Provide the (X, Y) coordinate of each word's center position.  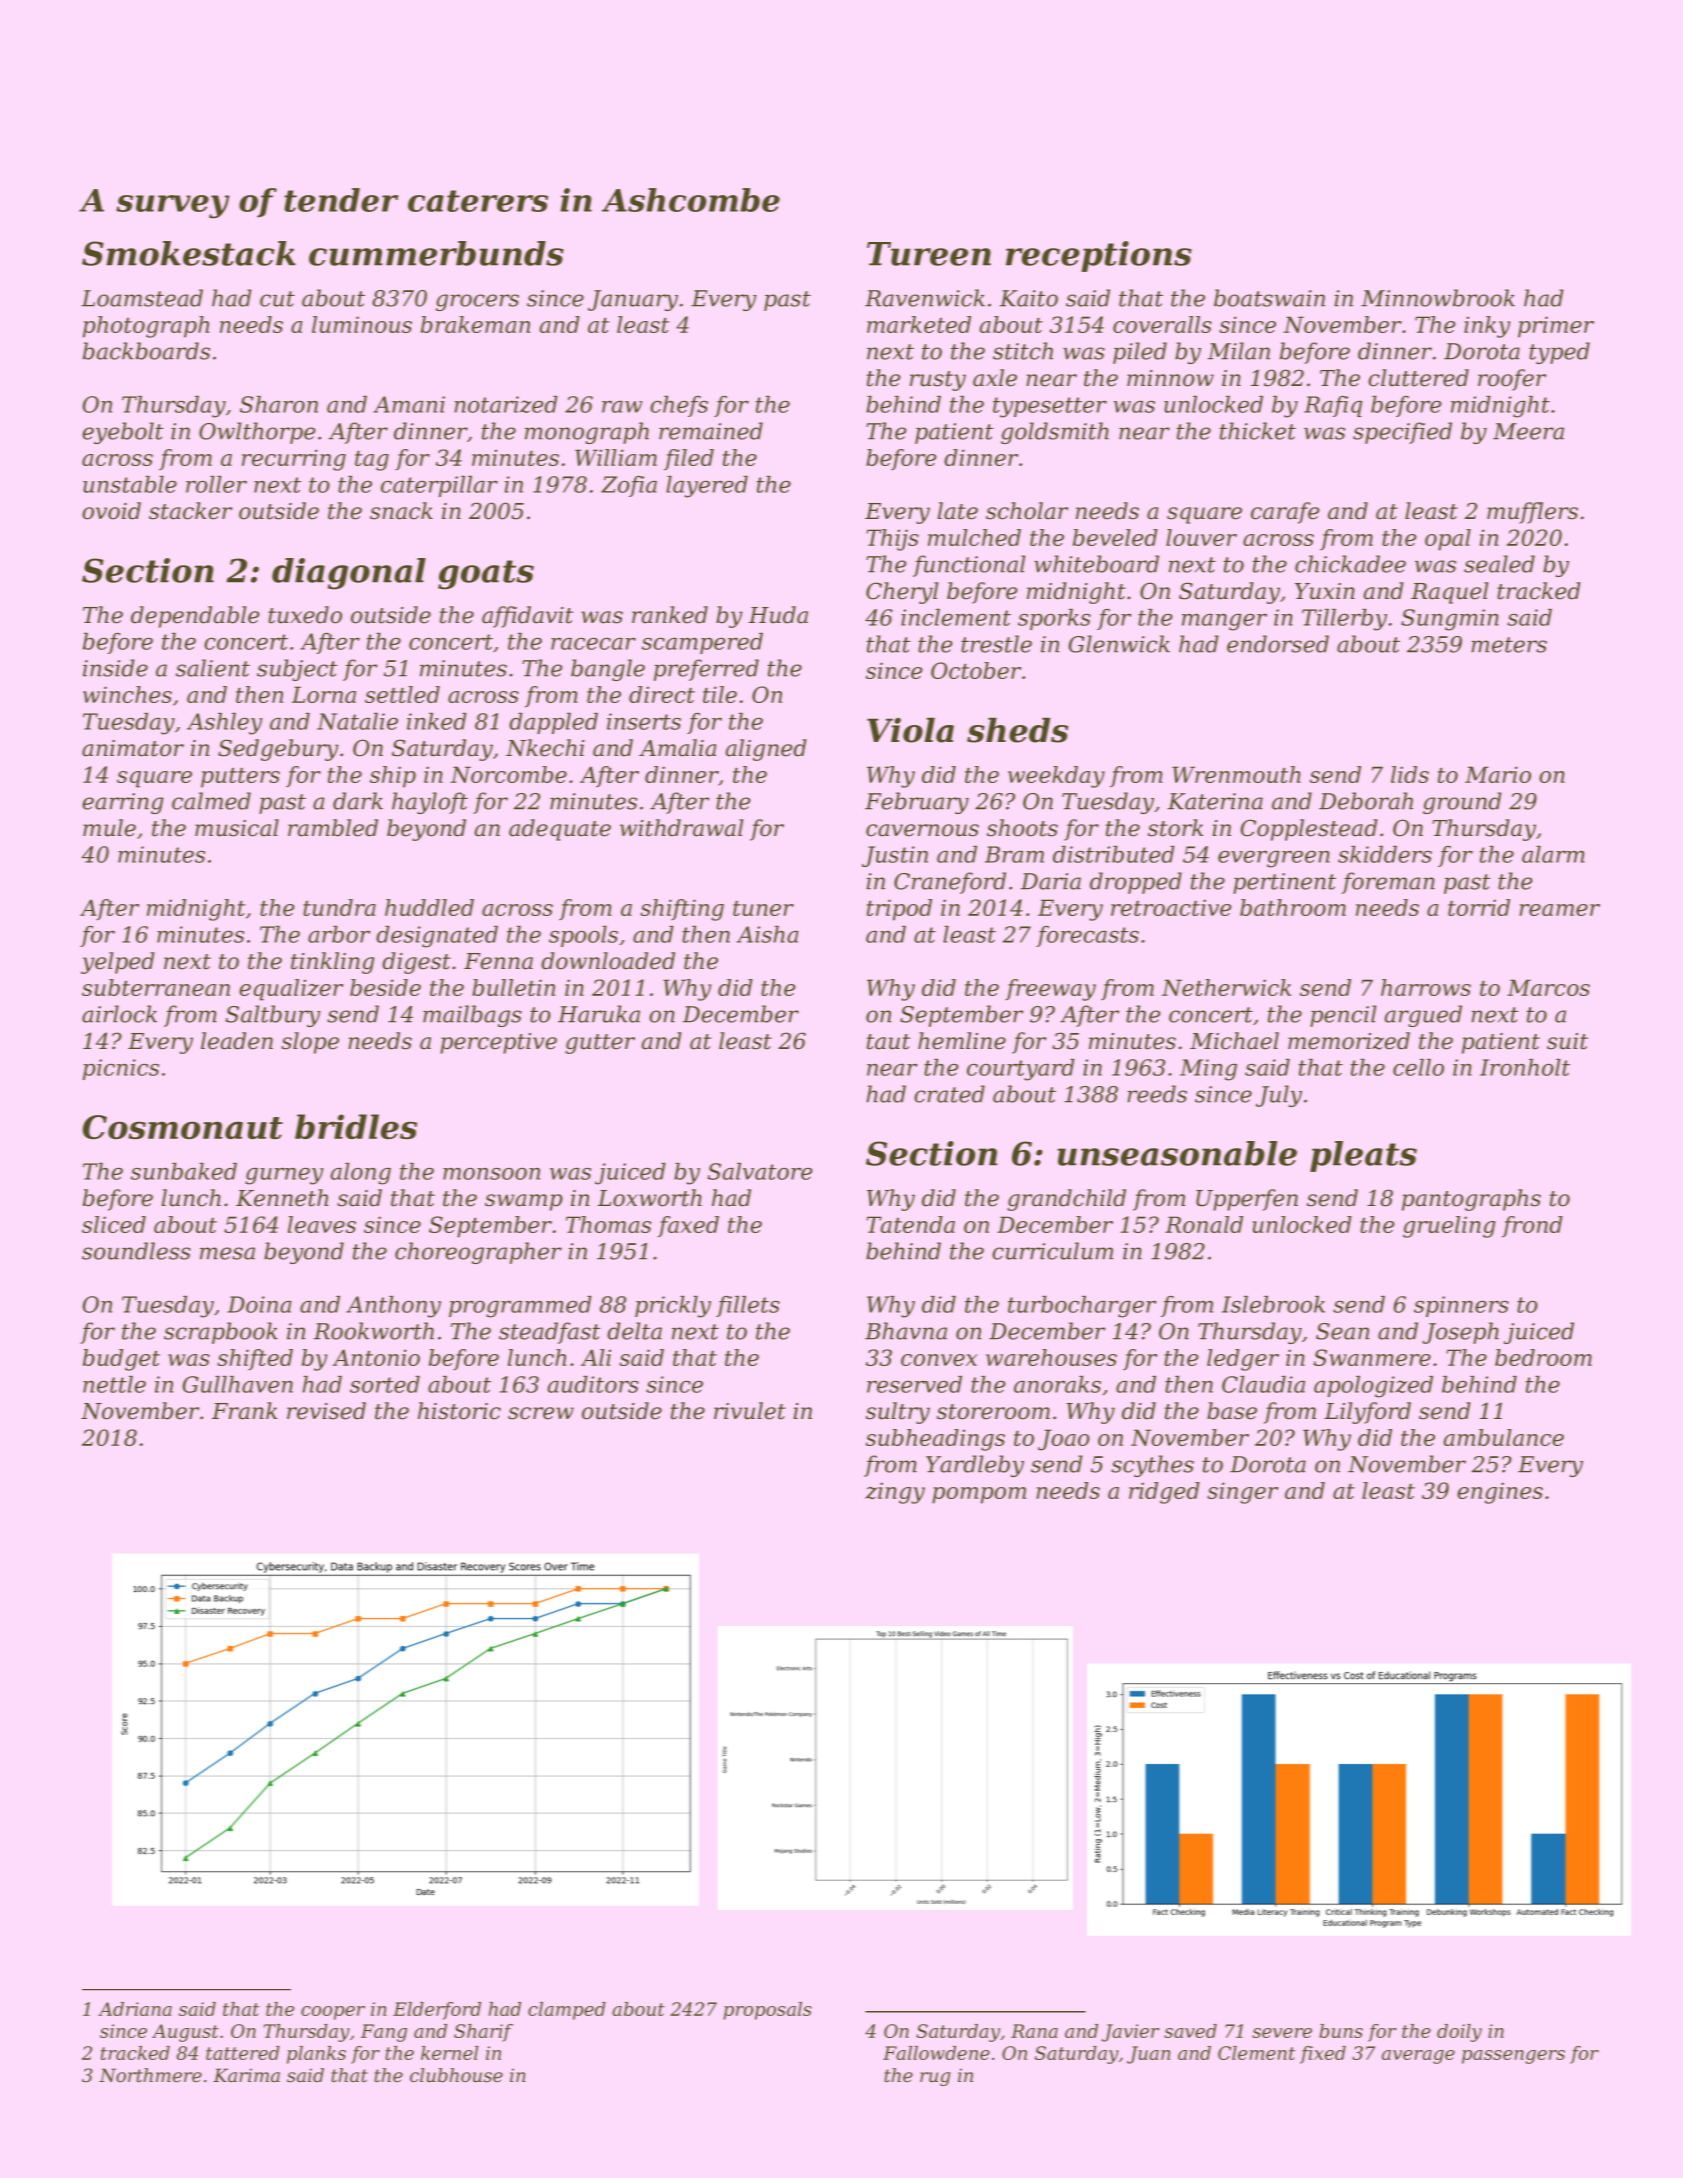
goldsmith (1055, 433)
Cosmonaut (183, 1127)
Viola (910, 730)
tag (372, 461)
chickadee (1350, 564)
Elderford (437, 2011)
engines (1500, 1493)
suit (1567, 1041)
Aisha (768, 934)
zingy (895, 1493)
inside (115, 668)
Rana (1034, 2031)
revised (326, 1411)
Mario (1498, 774)
